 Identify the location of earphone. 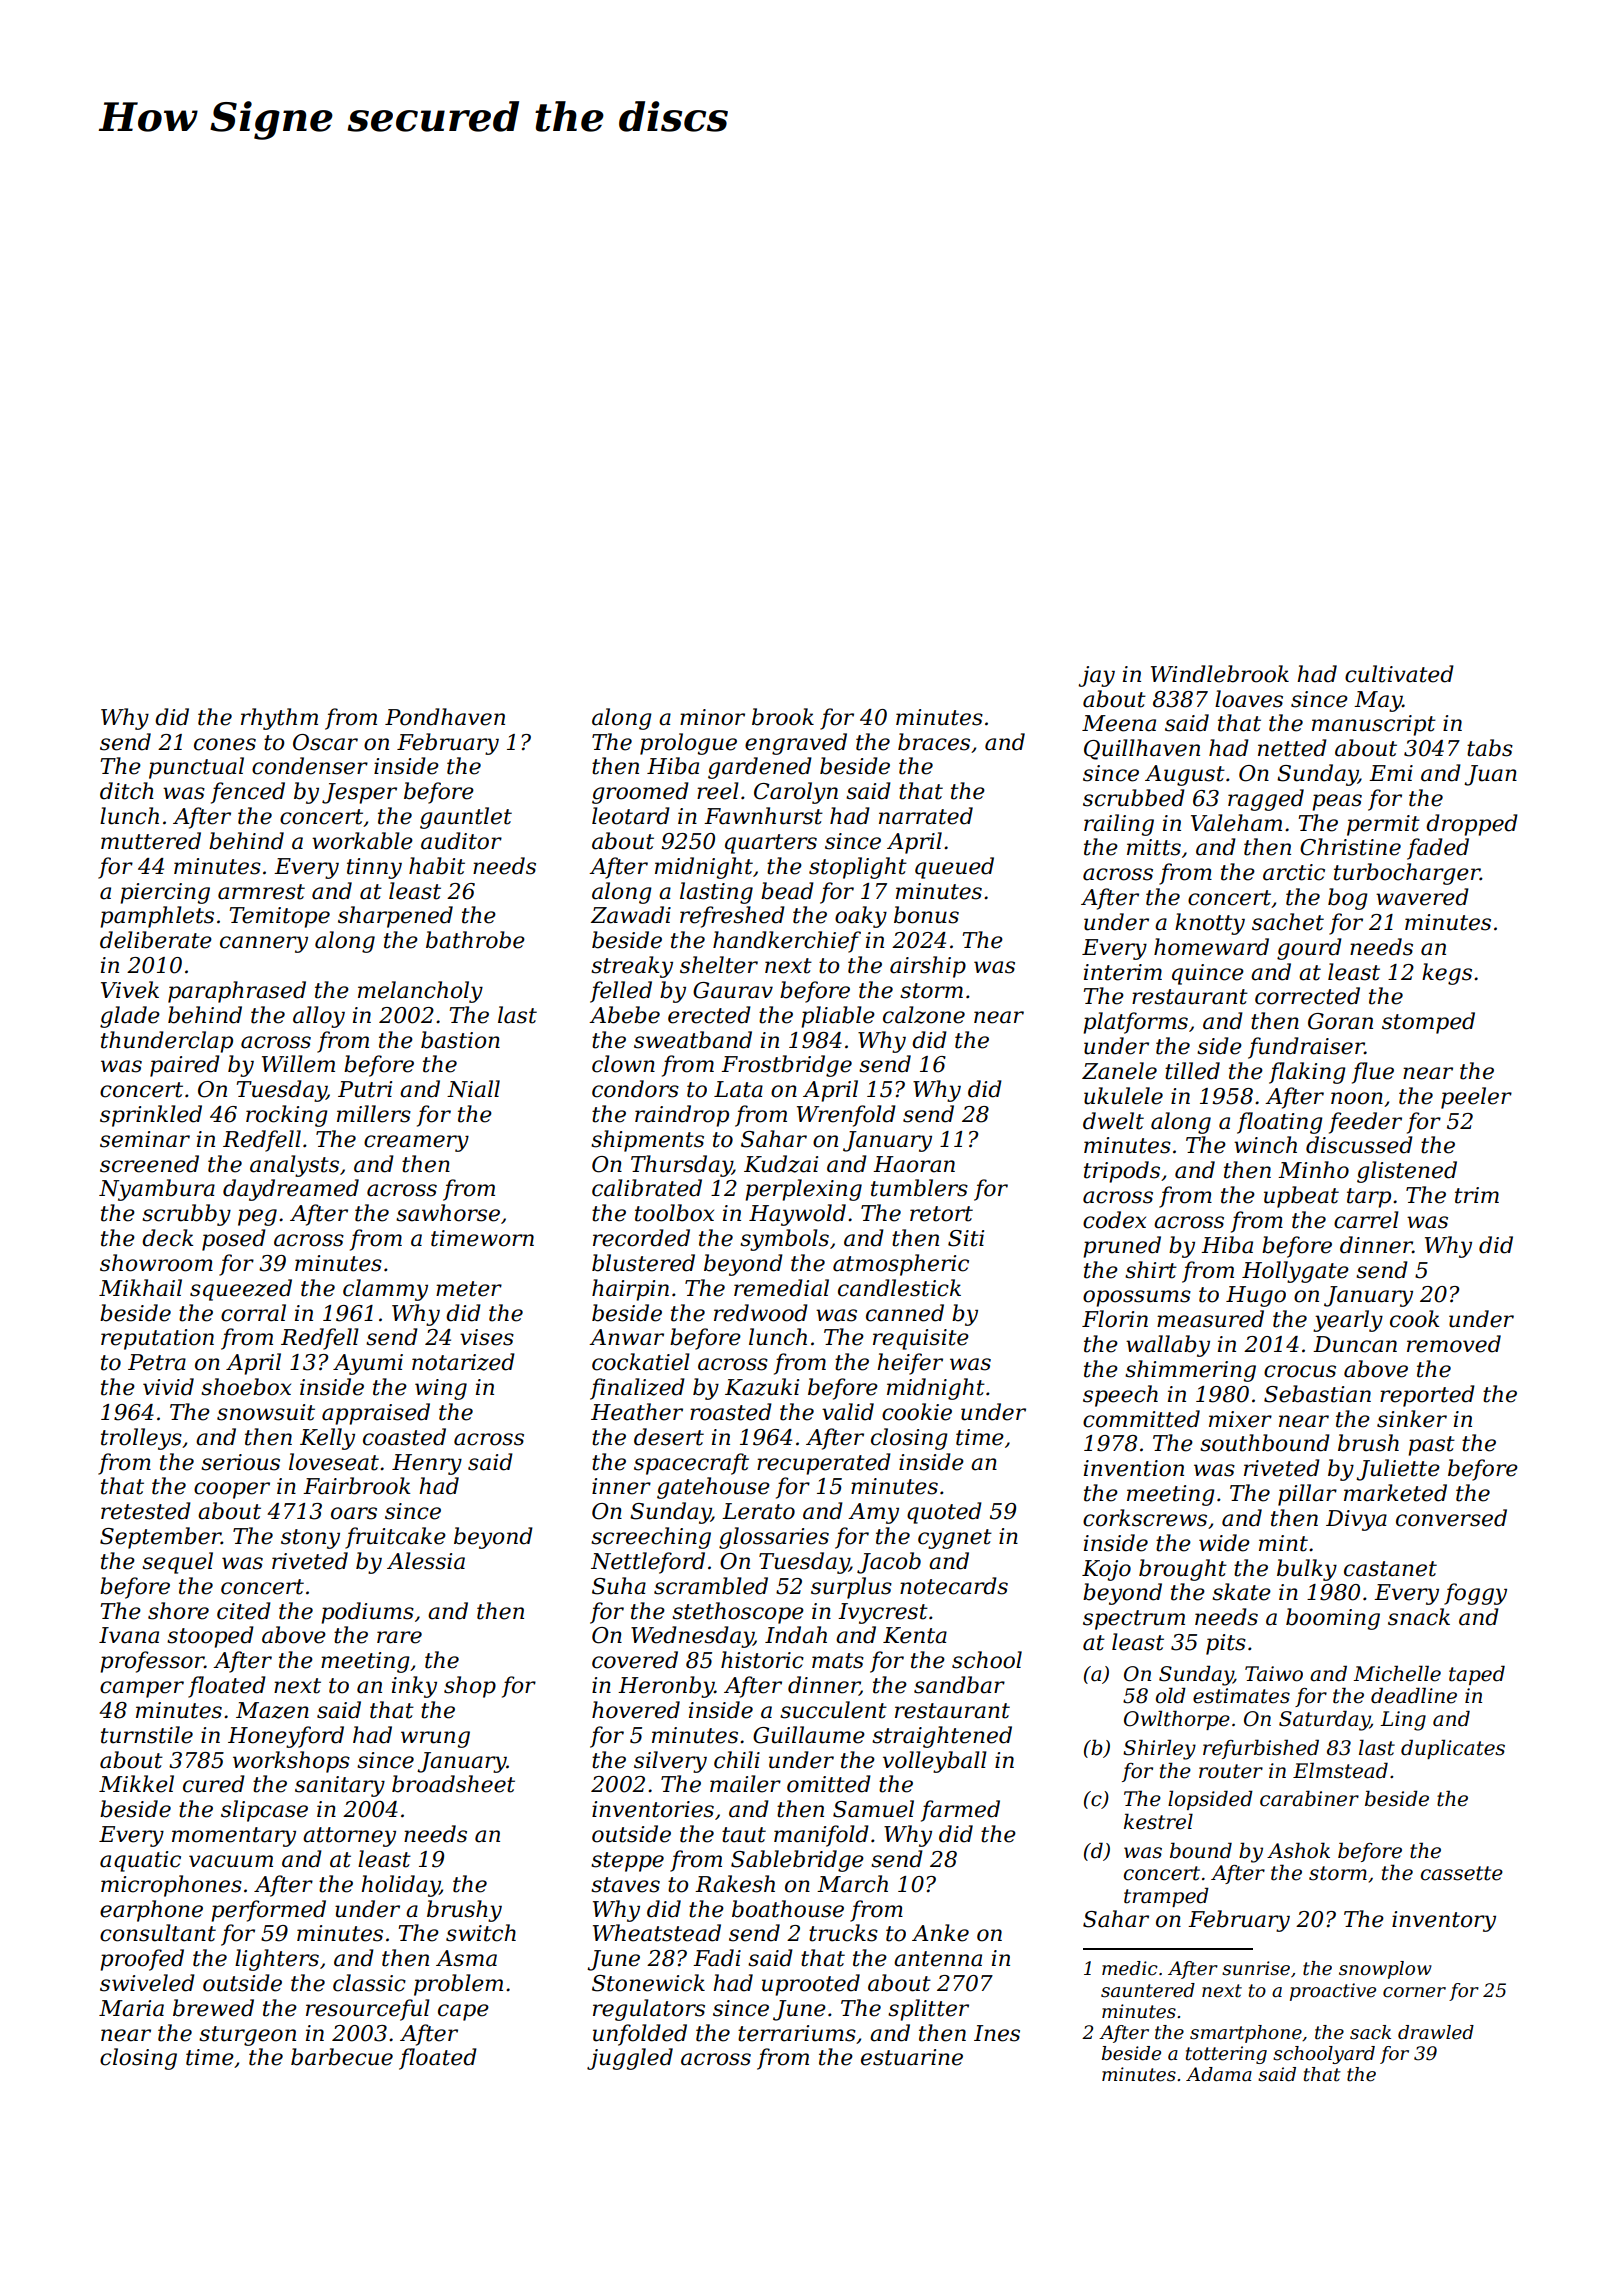
(151, 1911).
